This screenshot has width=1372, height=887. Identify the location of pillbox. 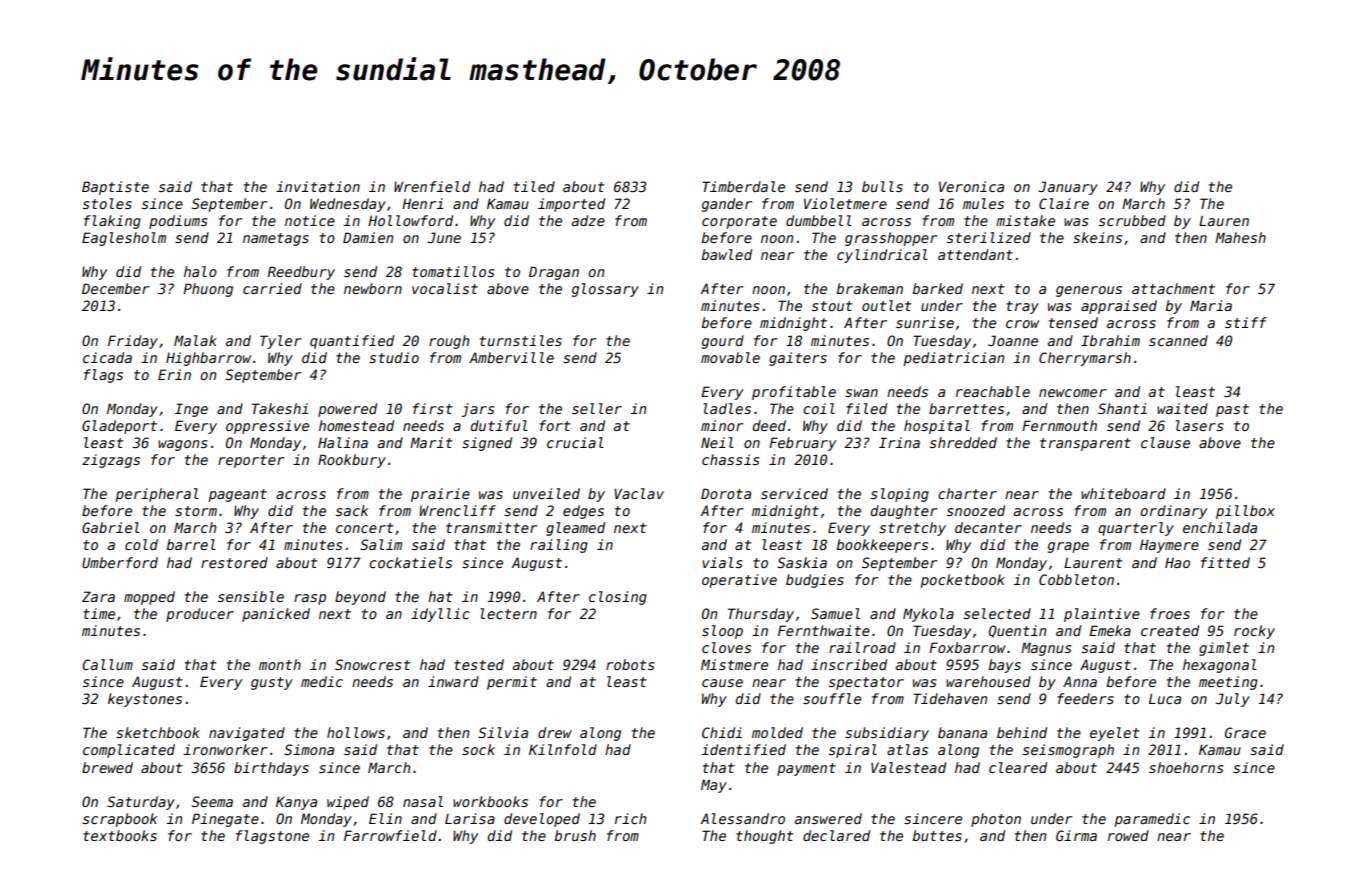
(1245, 512).
